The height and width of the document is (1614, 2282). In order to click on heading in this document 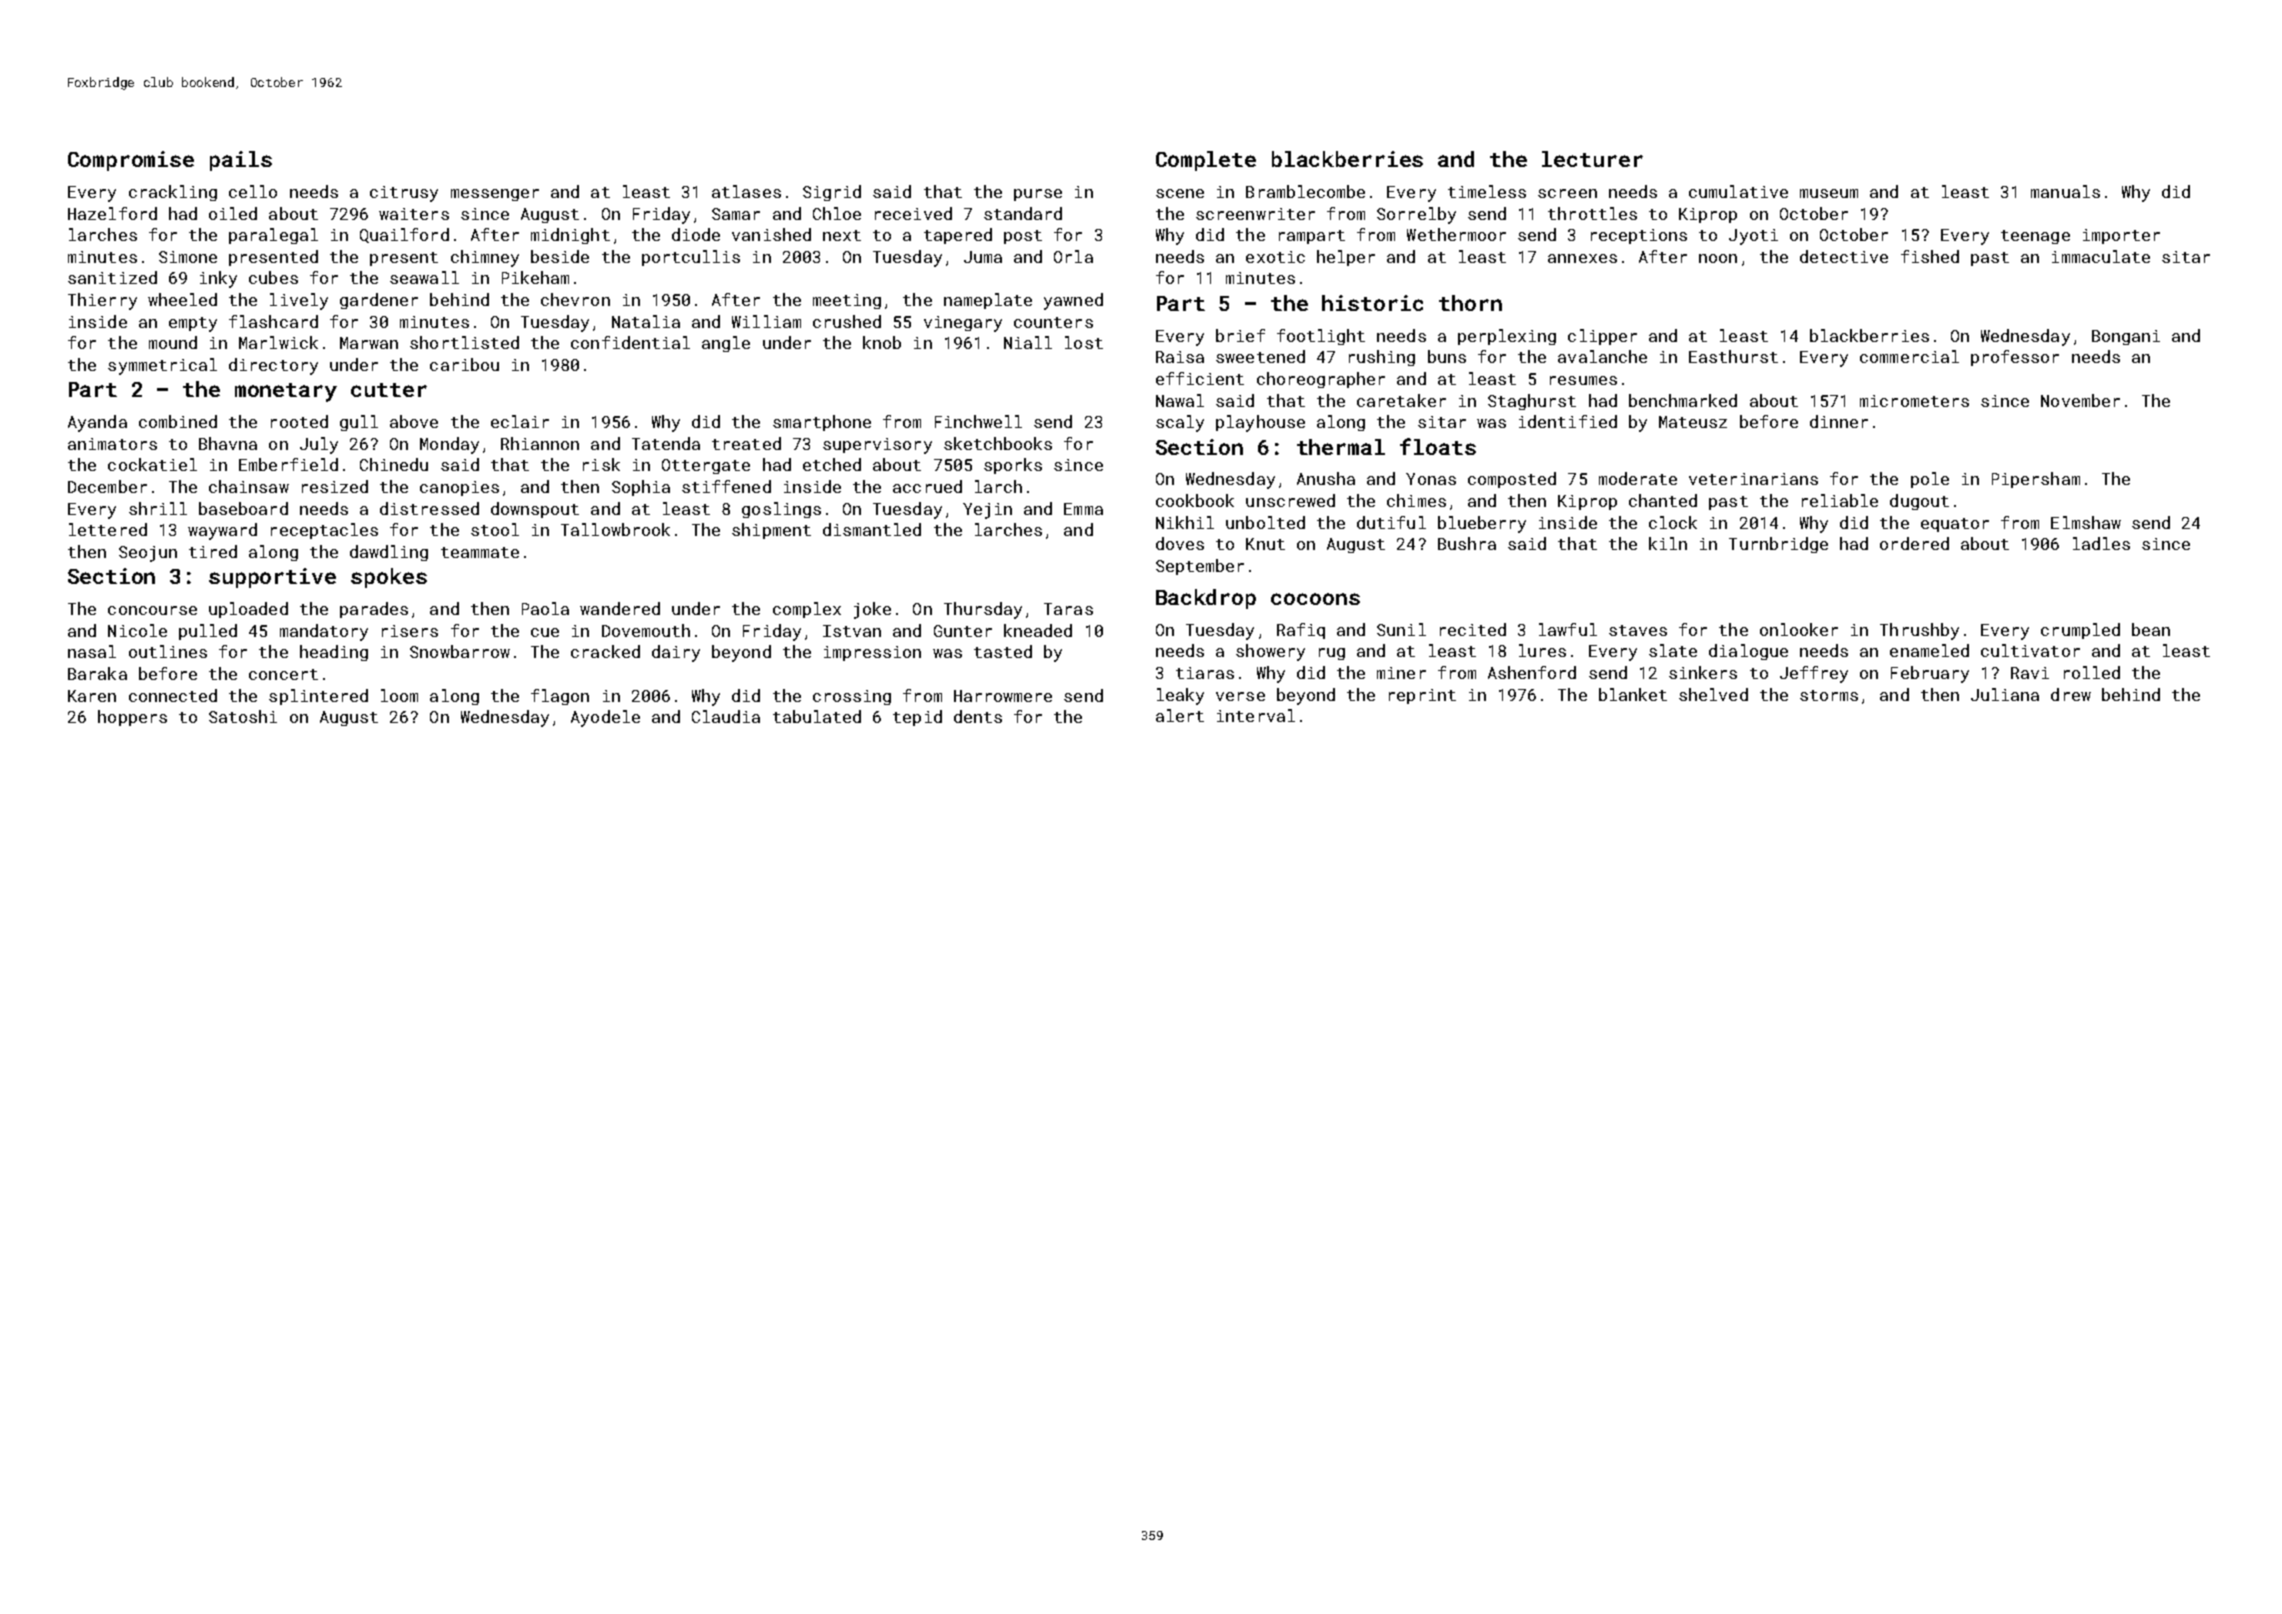, I will do `click(334, 653)`.
